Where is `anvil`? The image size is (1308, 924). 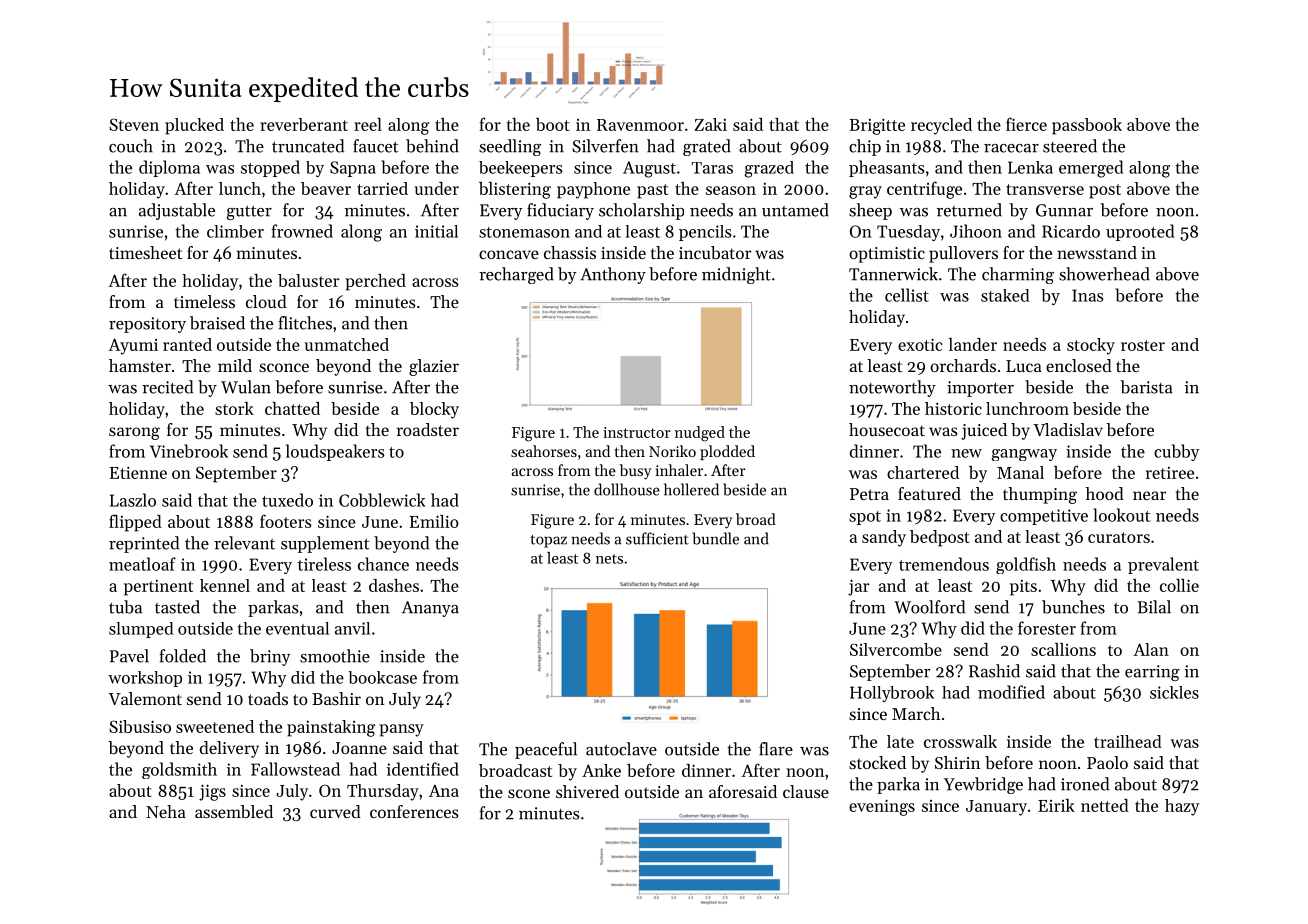 anvil is located at coordinates (352, 628).
